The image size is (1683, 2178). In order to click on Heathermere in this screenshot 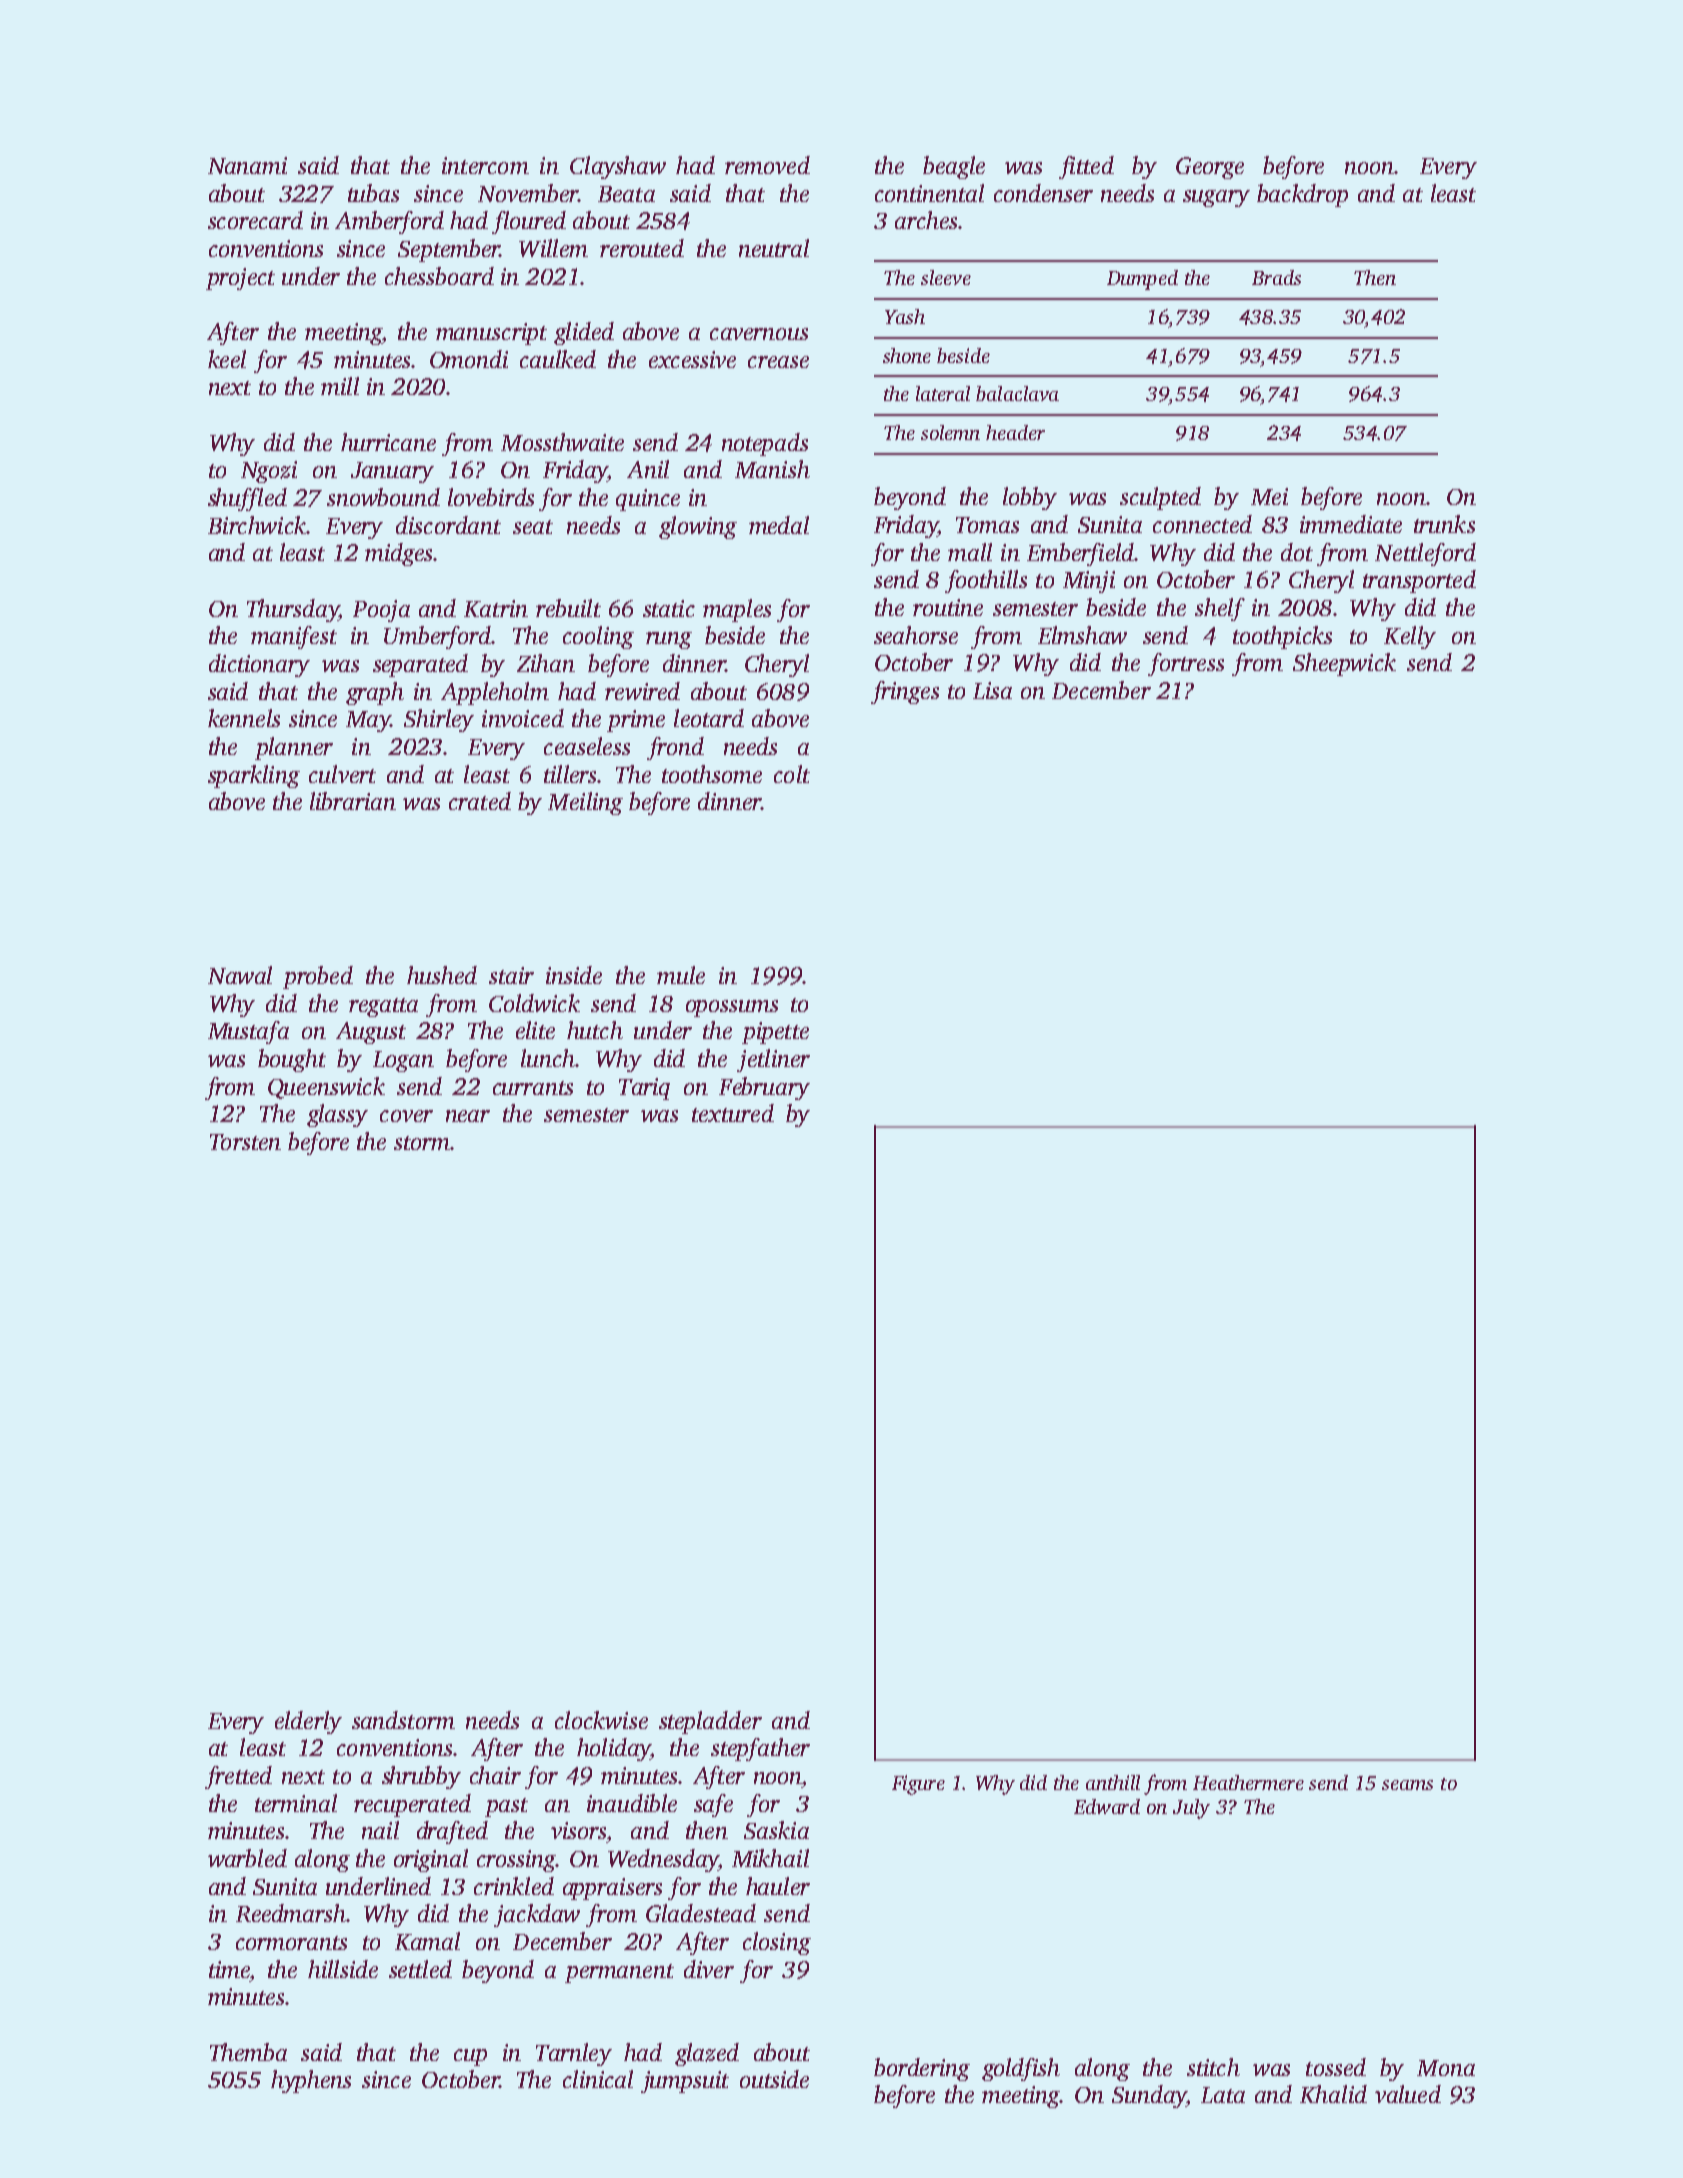, I will do `click(1248, 1782)`.
